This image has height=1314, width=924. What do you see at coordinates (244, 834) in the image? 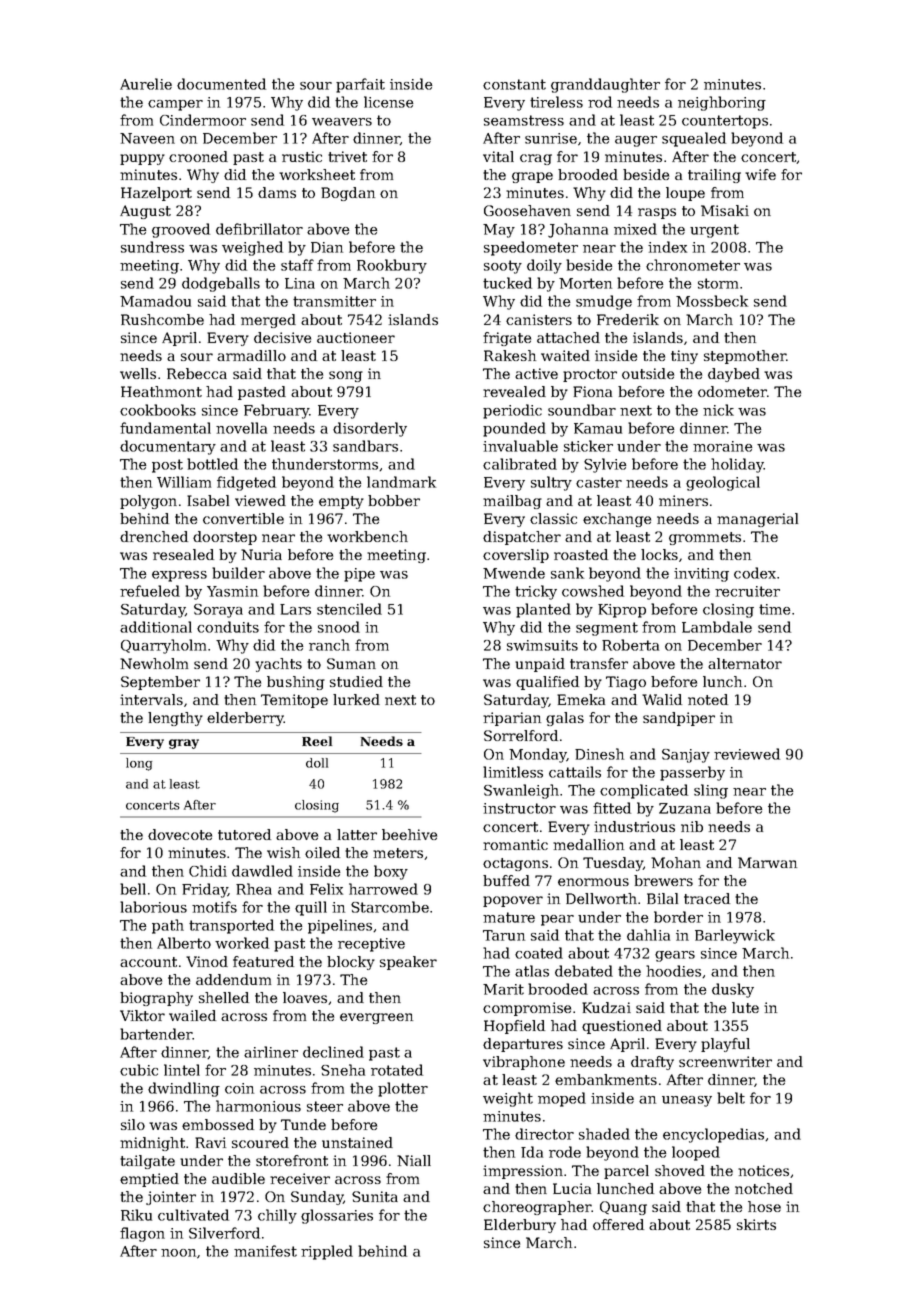
I see `tutored` at bounding box center [244, 834].
